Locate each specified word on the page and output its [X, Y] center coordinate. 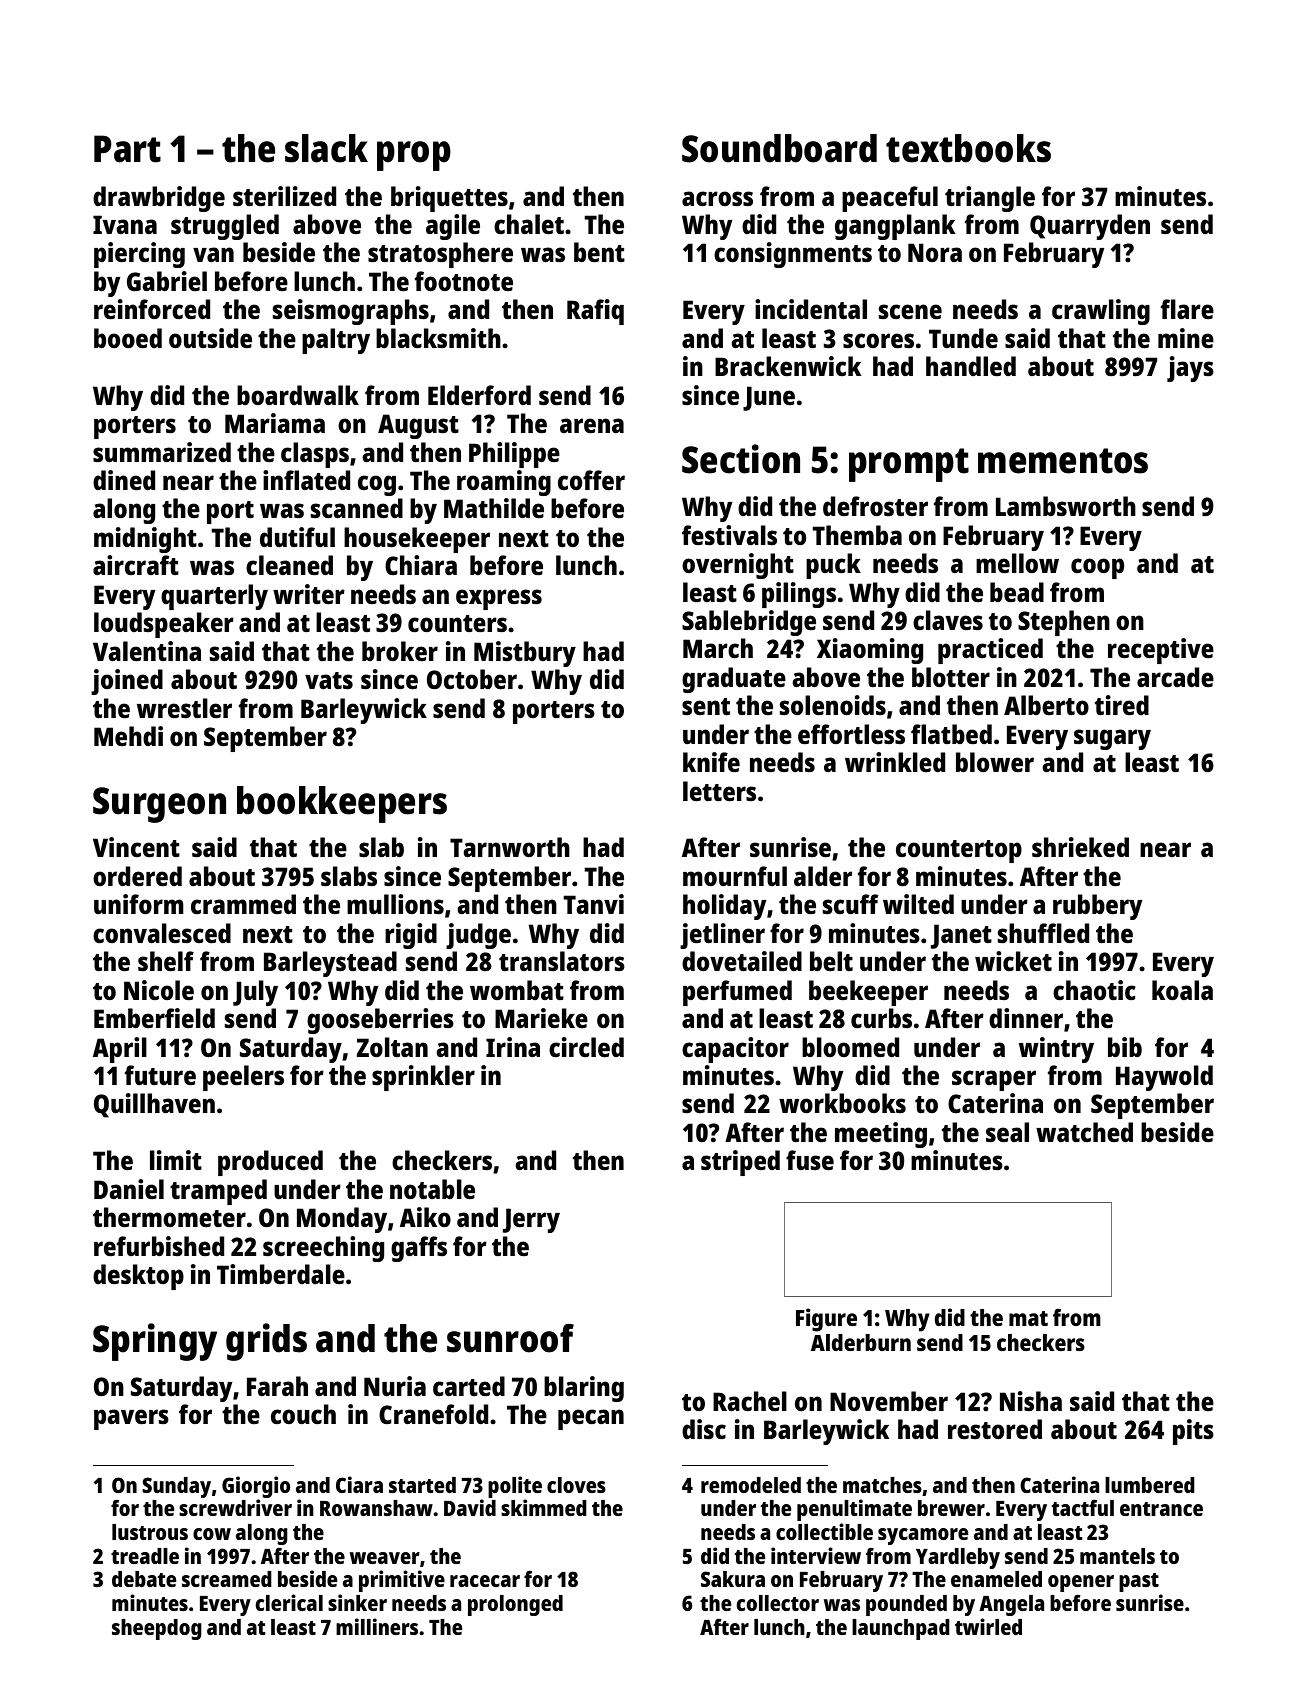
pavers [131, 1419]
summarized [162, 452]
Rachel [750, 1401]
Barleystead [330, 964]
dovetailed [742, 961]
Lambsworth [1066, 506]
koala [1182, 990]
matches [882, 1485]
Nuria [395, 1386]
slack [326, 148]
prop [414, 156]
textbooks [968, 148]
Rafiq [595, 312]
